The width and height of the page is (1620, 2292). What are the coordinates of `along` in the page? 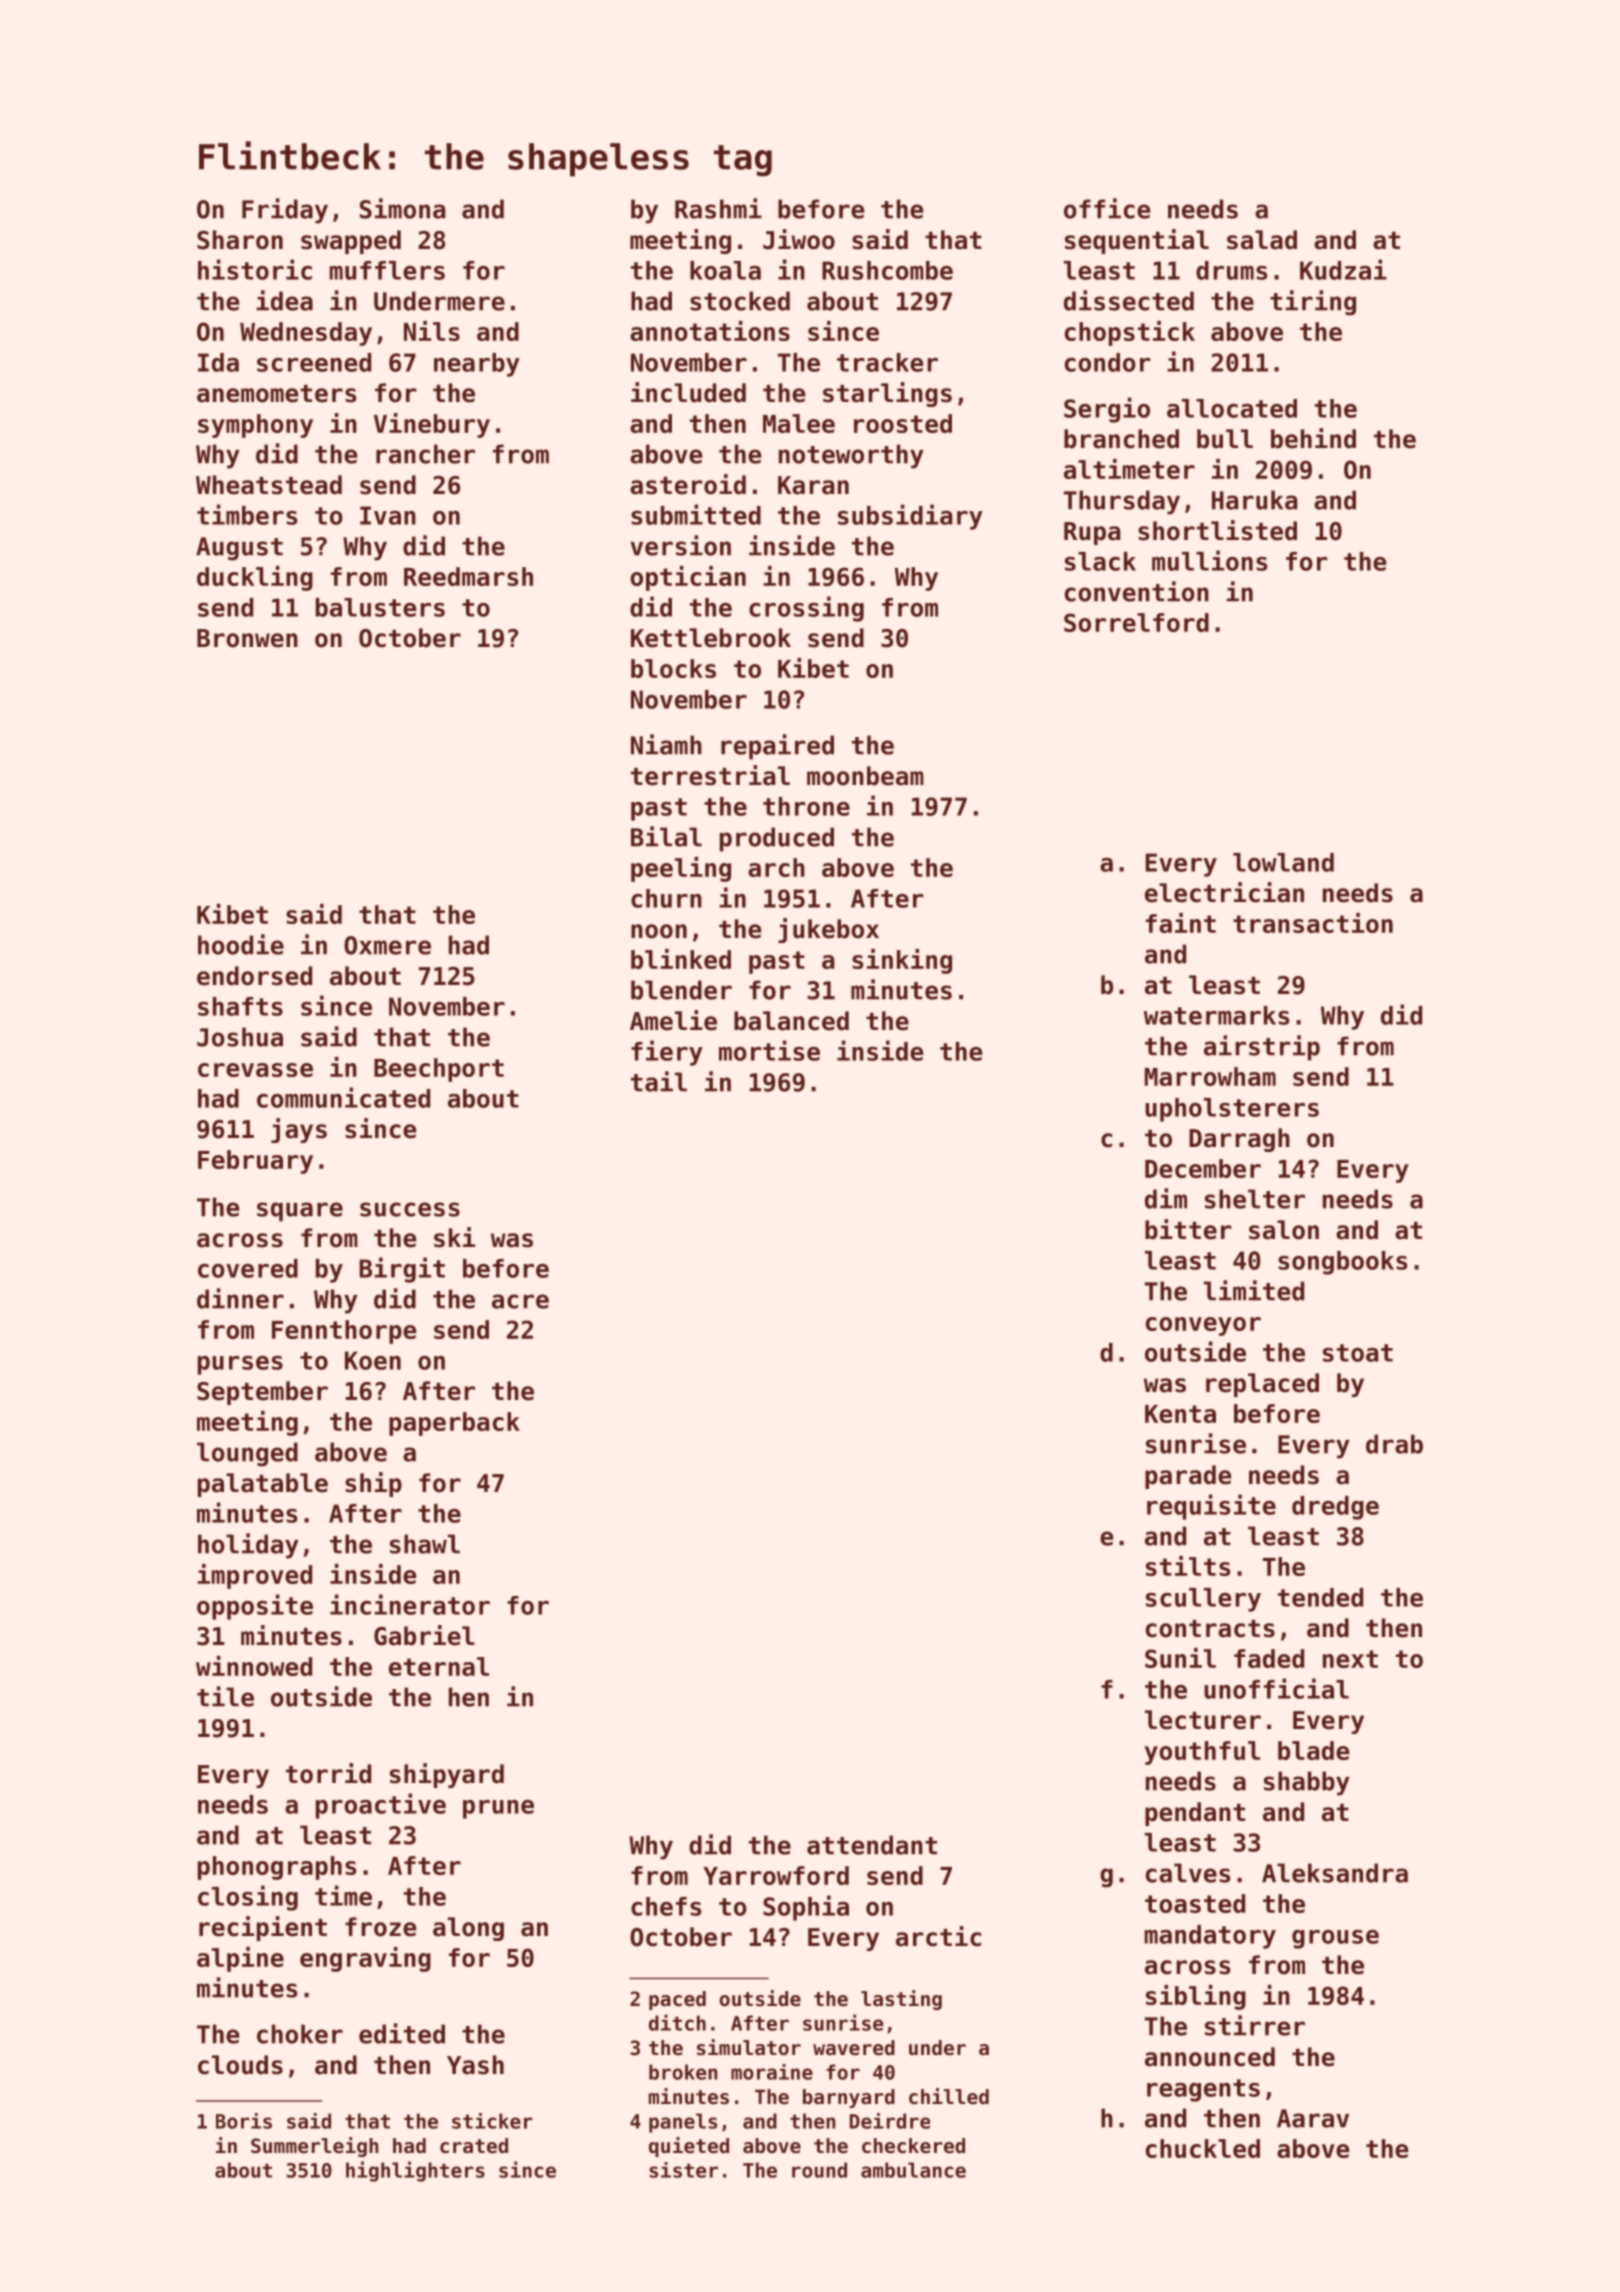 It's located at (468, 1929).
